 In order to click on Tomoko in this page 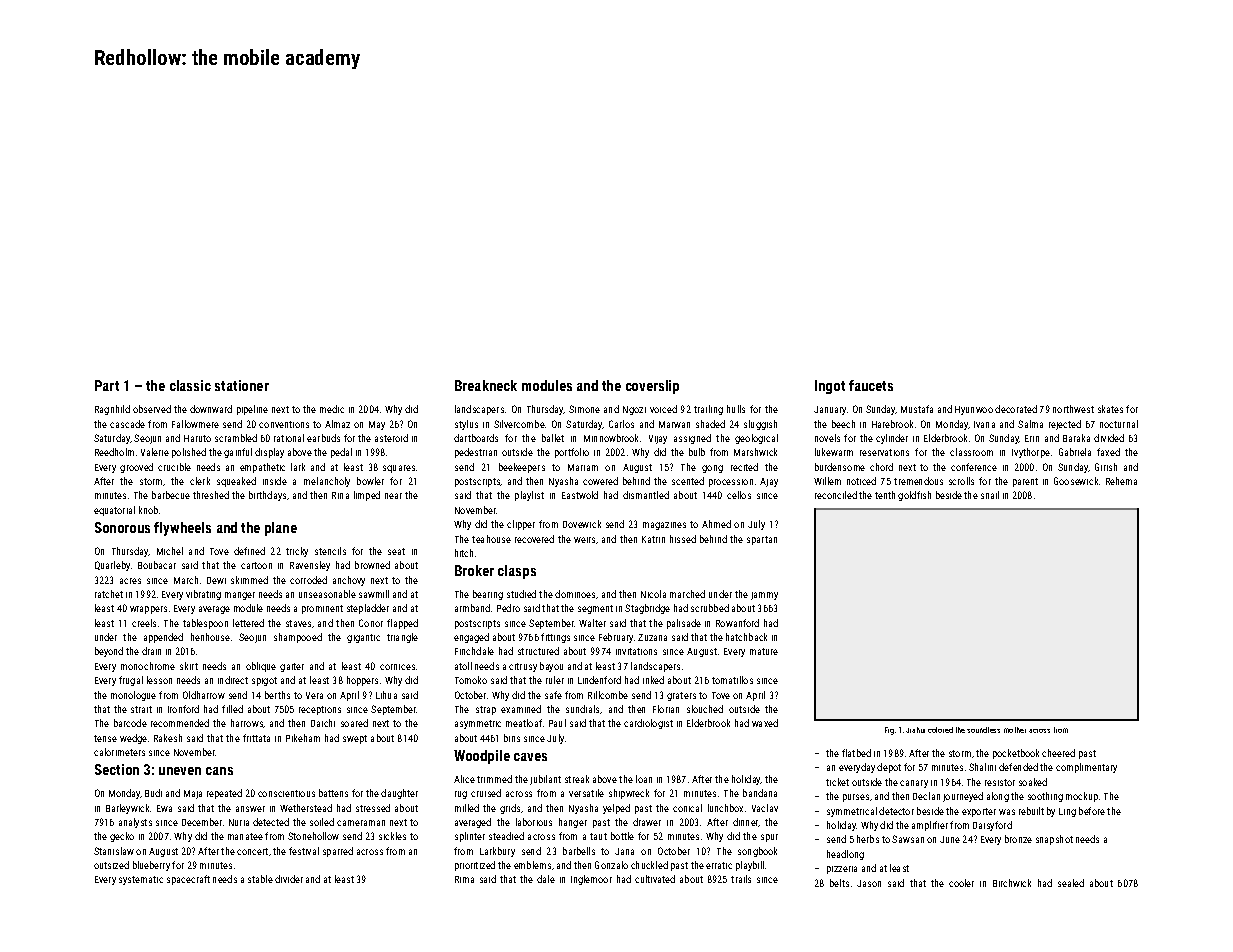, I will do `click(471, 680)`.
